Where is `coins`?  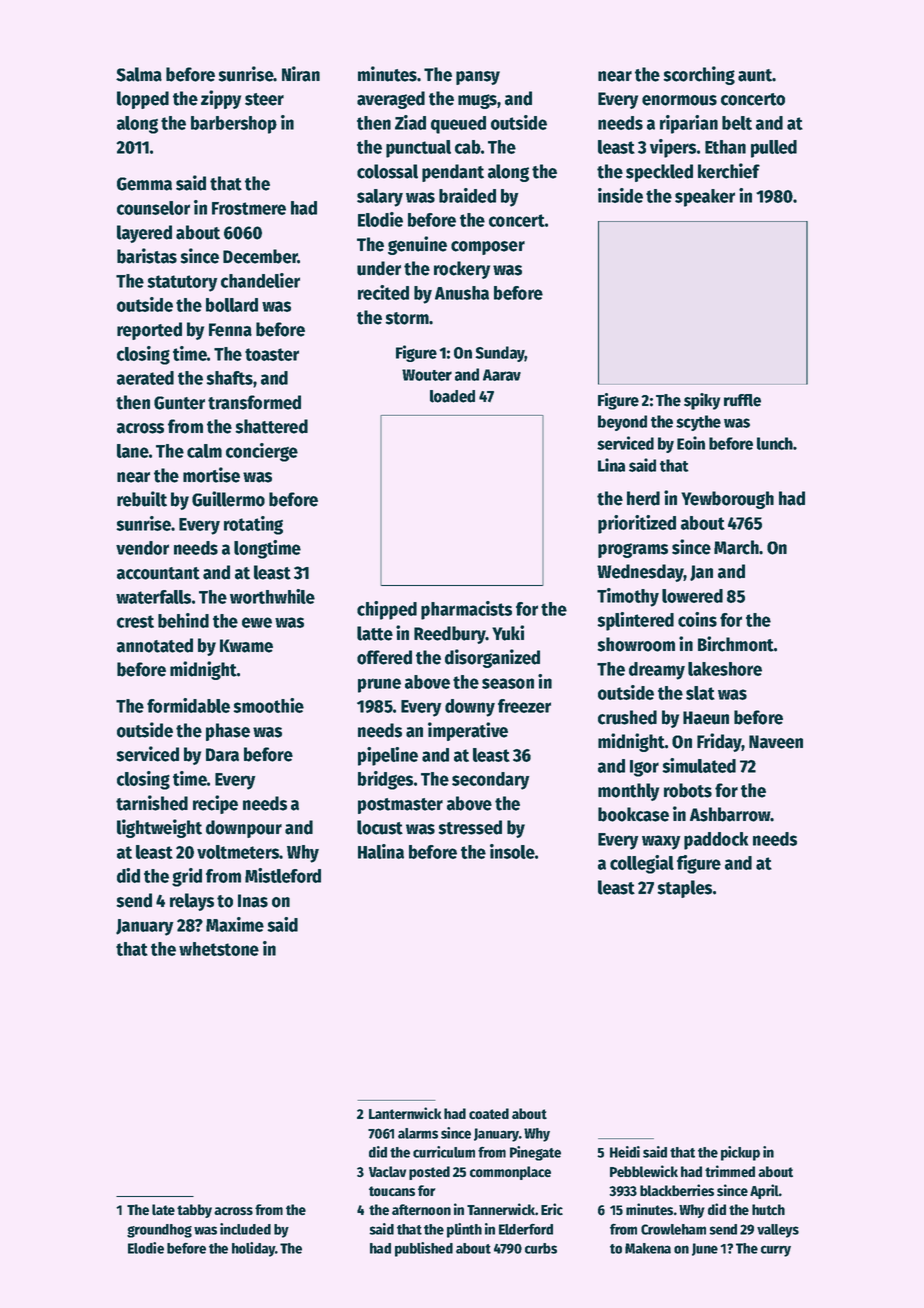
coins is located at coordinates (697, 619).
